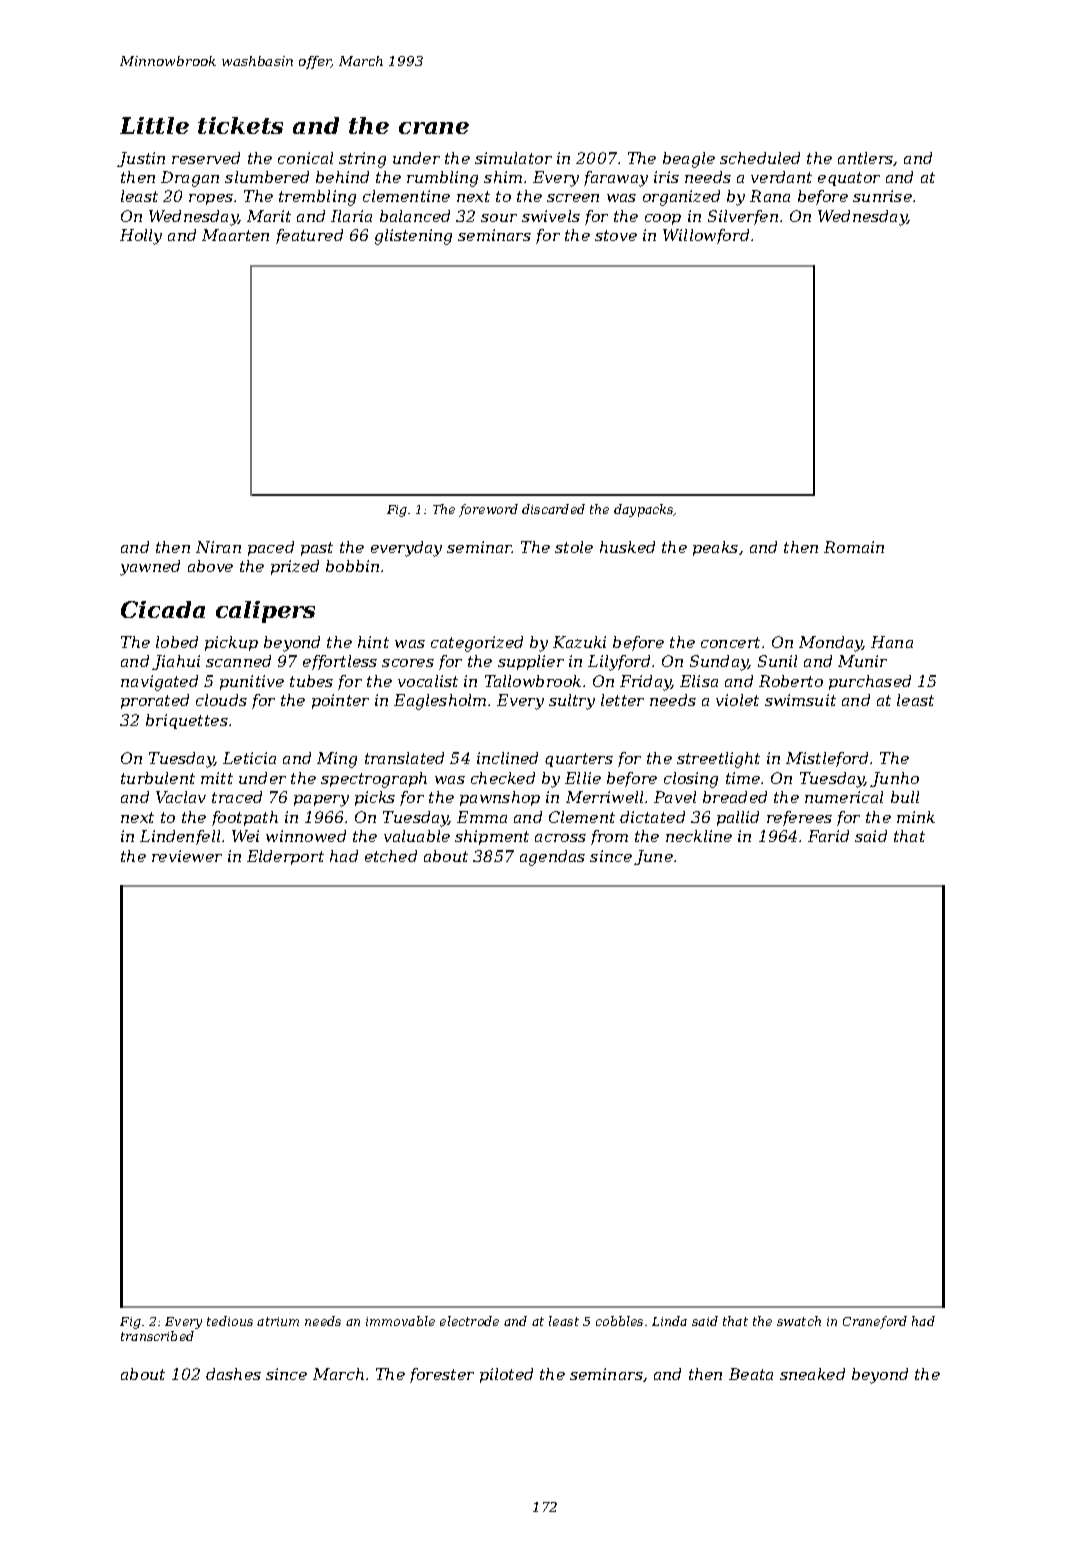 The width and height of the screenshot is (1065, 1542). I want to click on peaks, so click(715, 548).
